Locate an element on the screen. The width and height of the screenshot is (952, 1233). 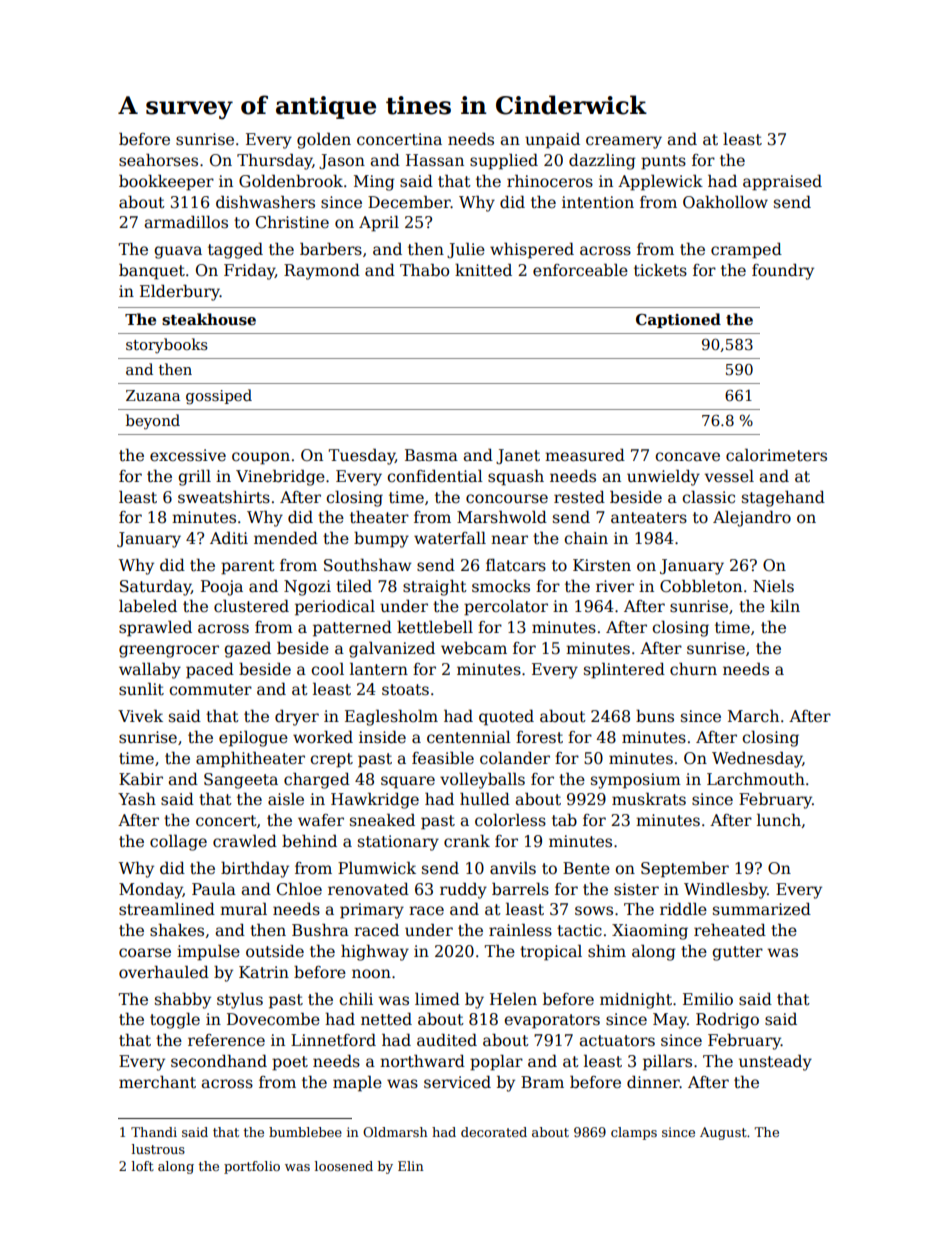
lunch is located at coordinates (779, 819).
